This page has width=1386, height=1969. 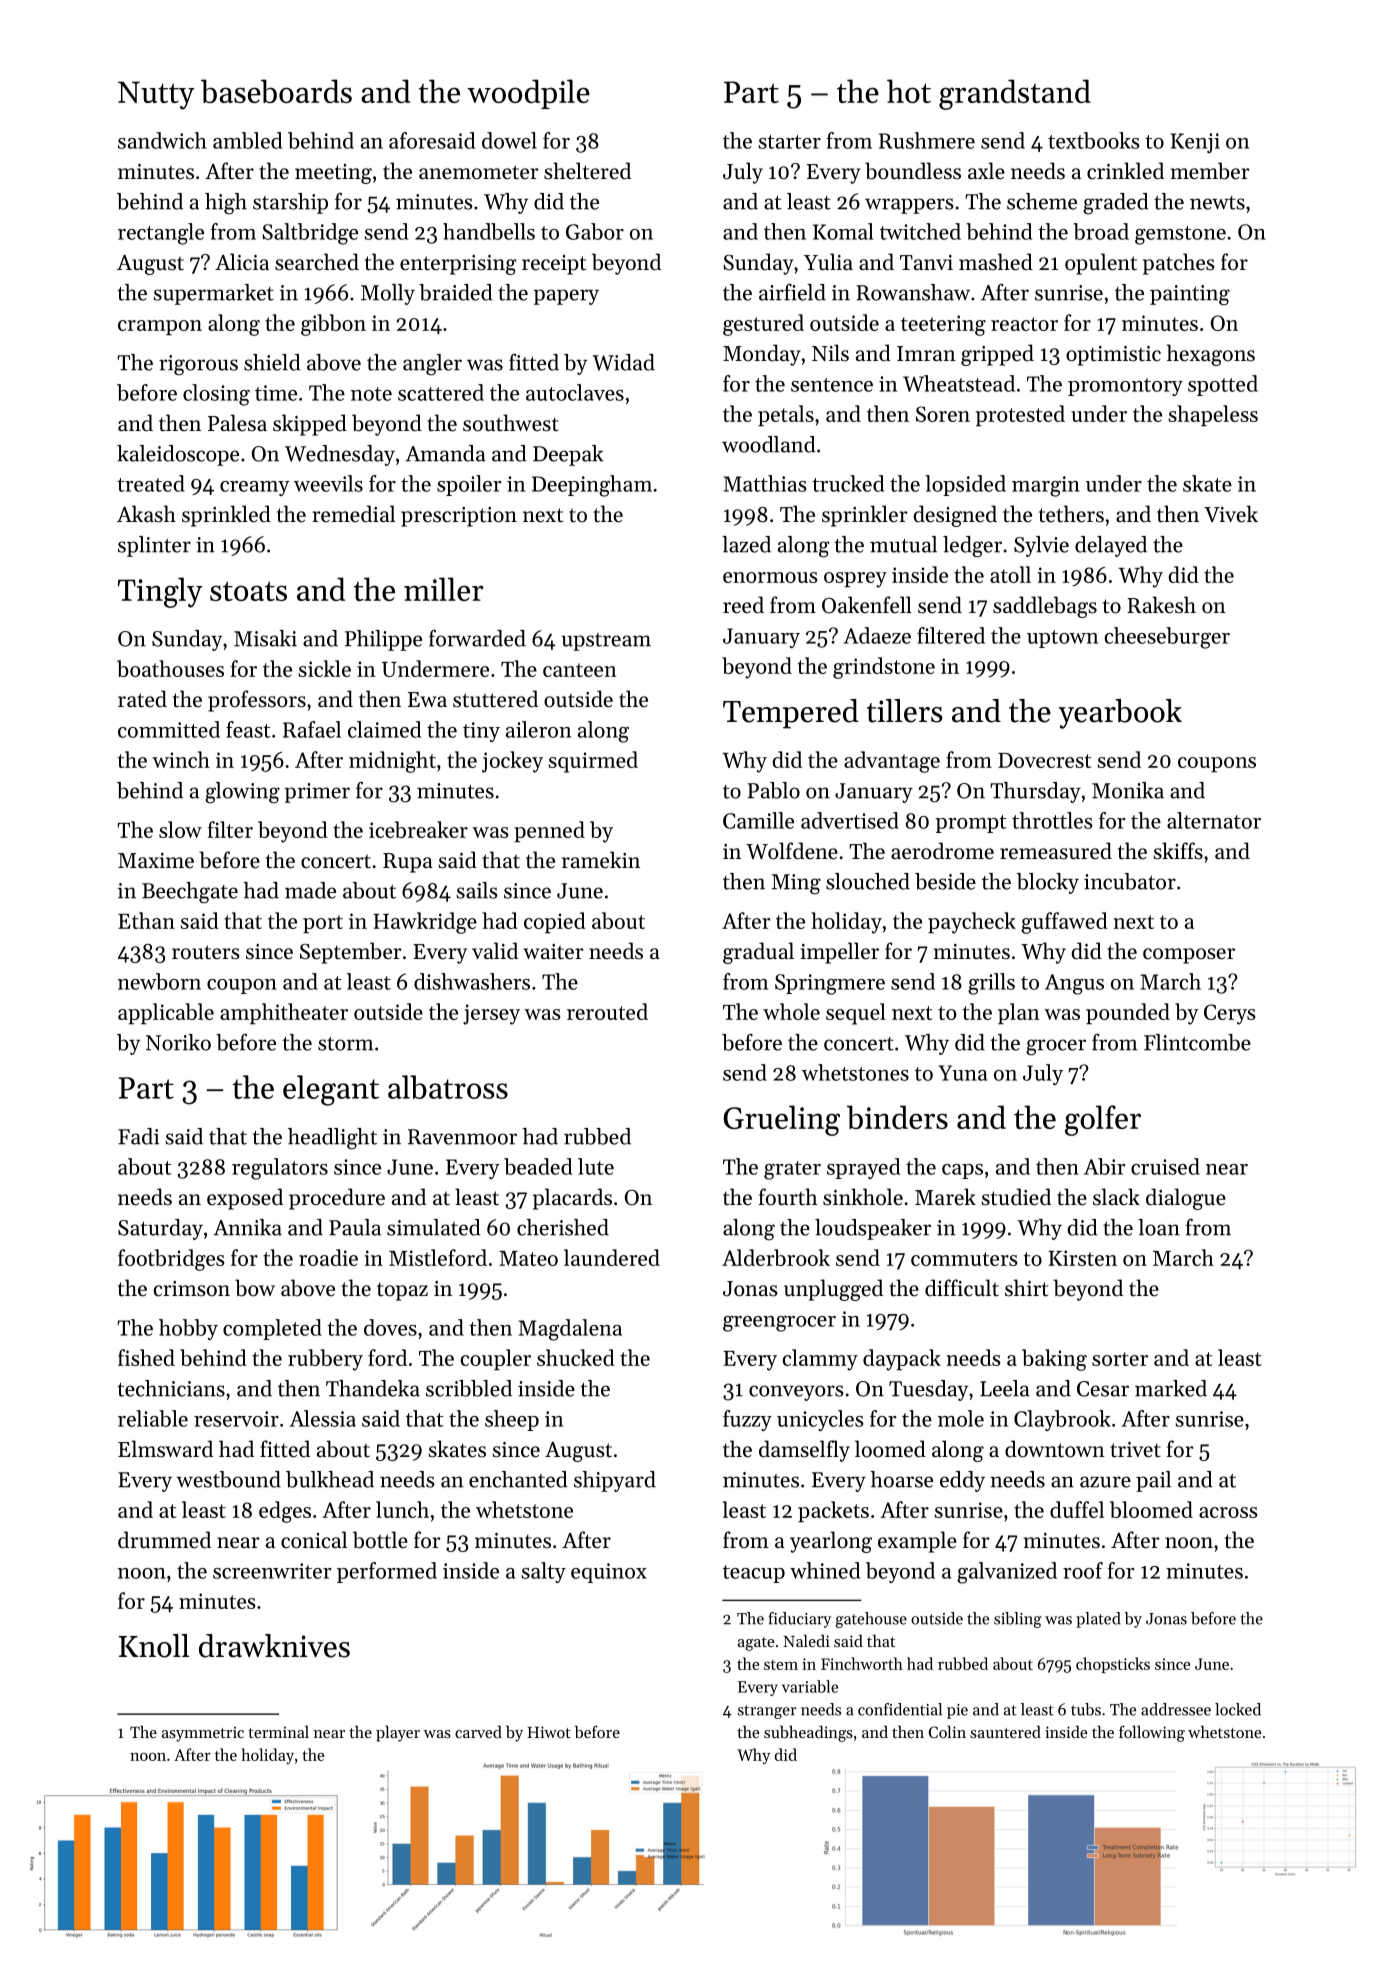 I want to click on dowel, so click(x=509, y=140).
